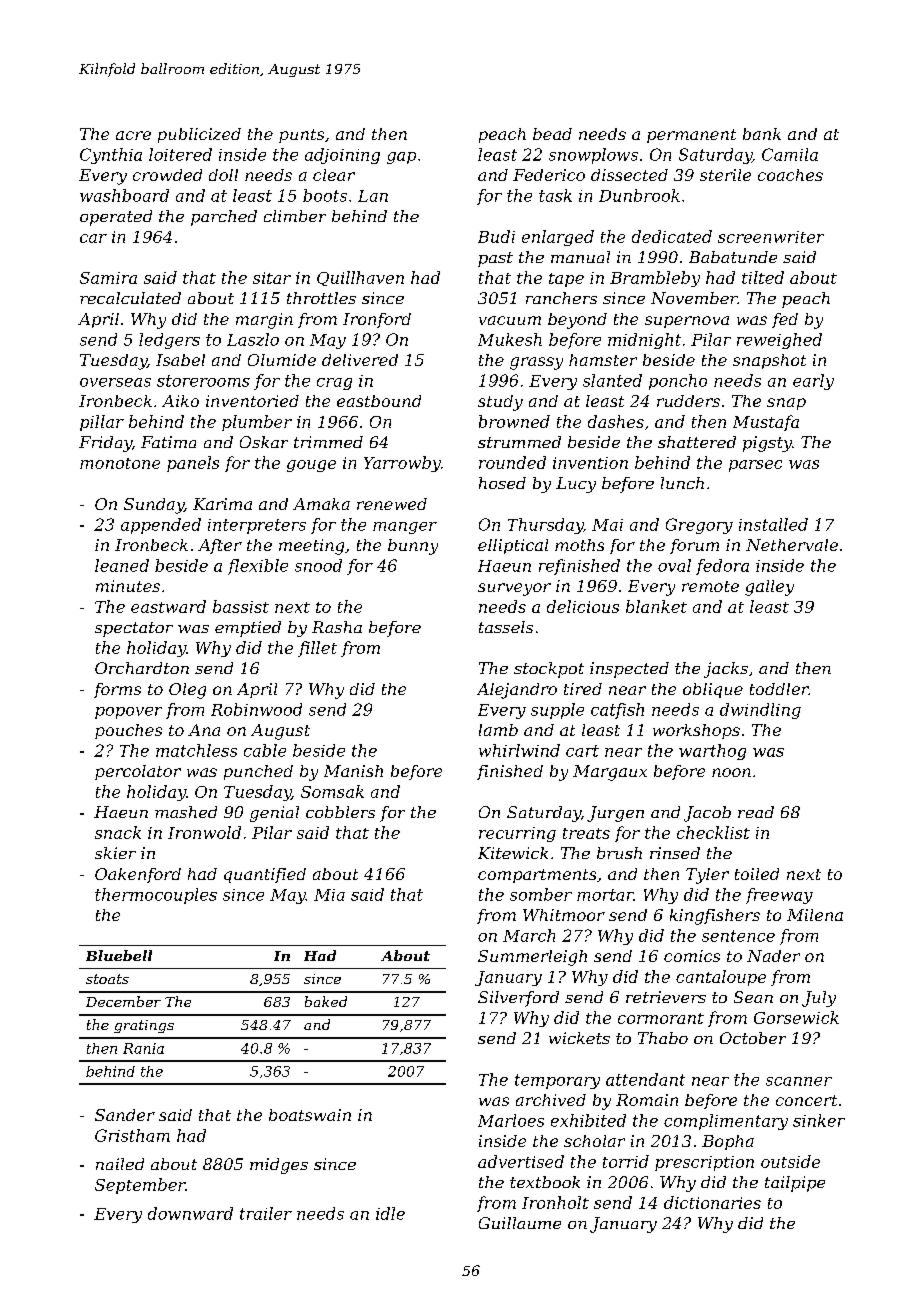 This image has height=1308, width=924. Describe the element at coordinates (726, 1122) in the image. I see `complimentary` at that location.
